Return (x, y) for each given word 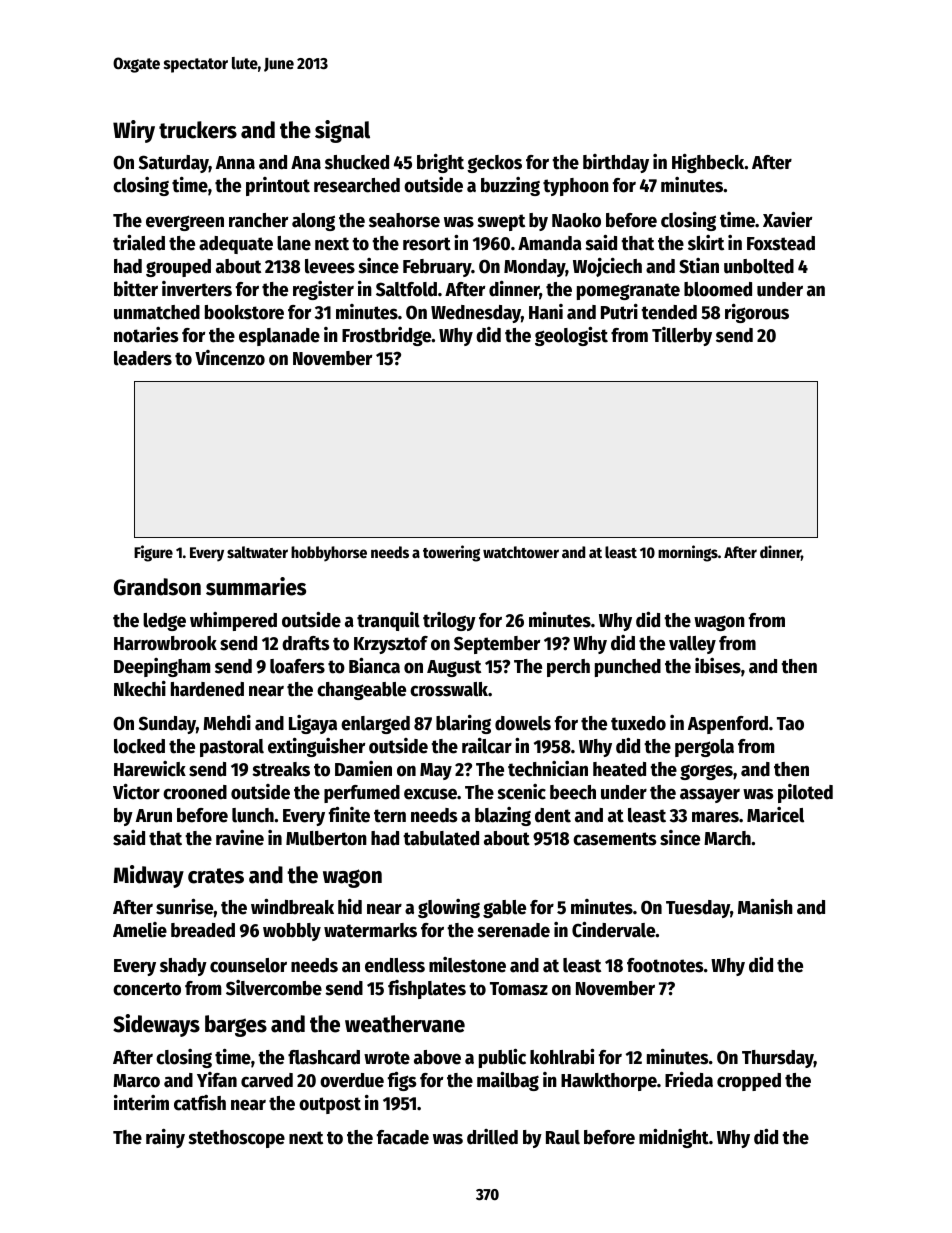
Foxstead (781, 243)
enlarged (375, 725)
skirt (706, 243)
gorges (706, 772)
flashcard (324, 1057)
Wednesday (476, 314)
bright (440, 163)
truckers (198, 130)
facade (403, 1137)
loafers (297, 666)
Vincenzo (230, 358)
